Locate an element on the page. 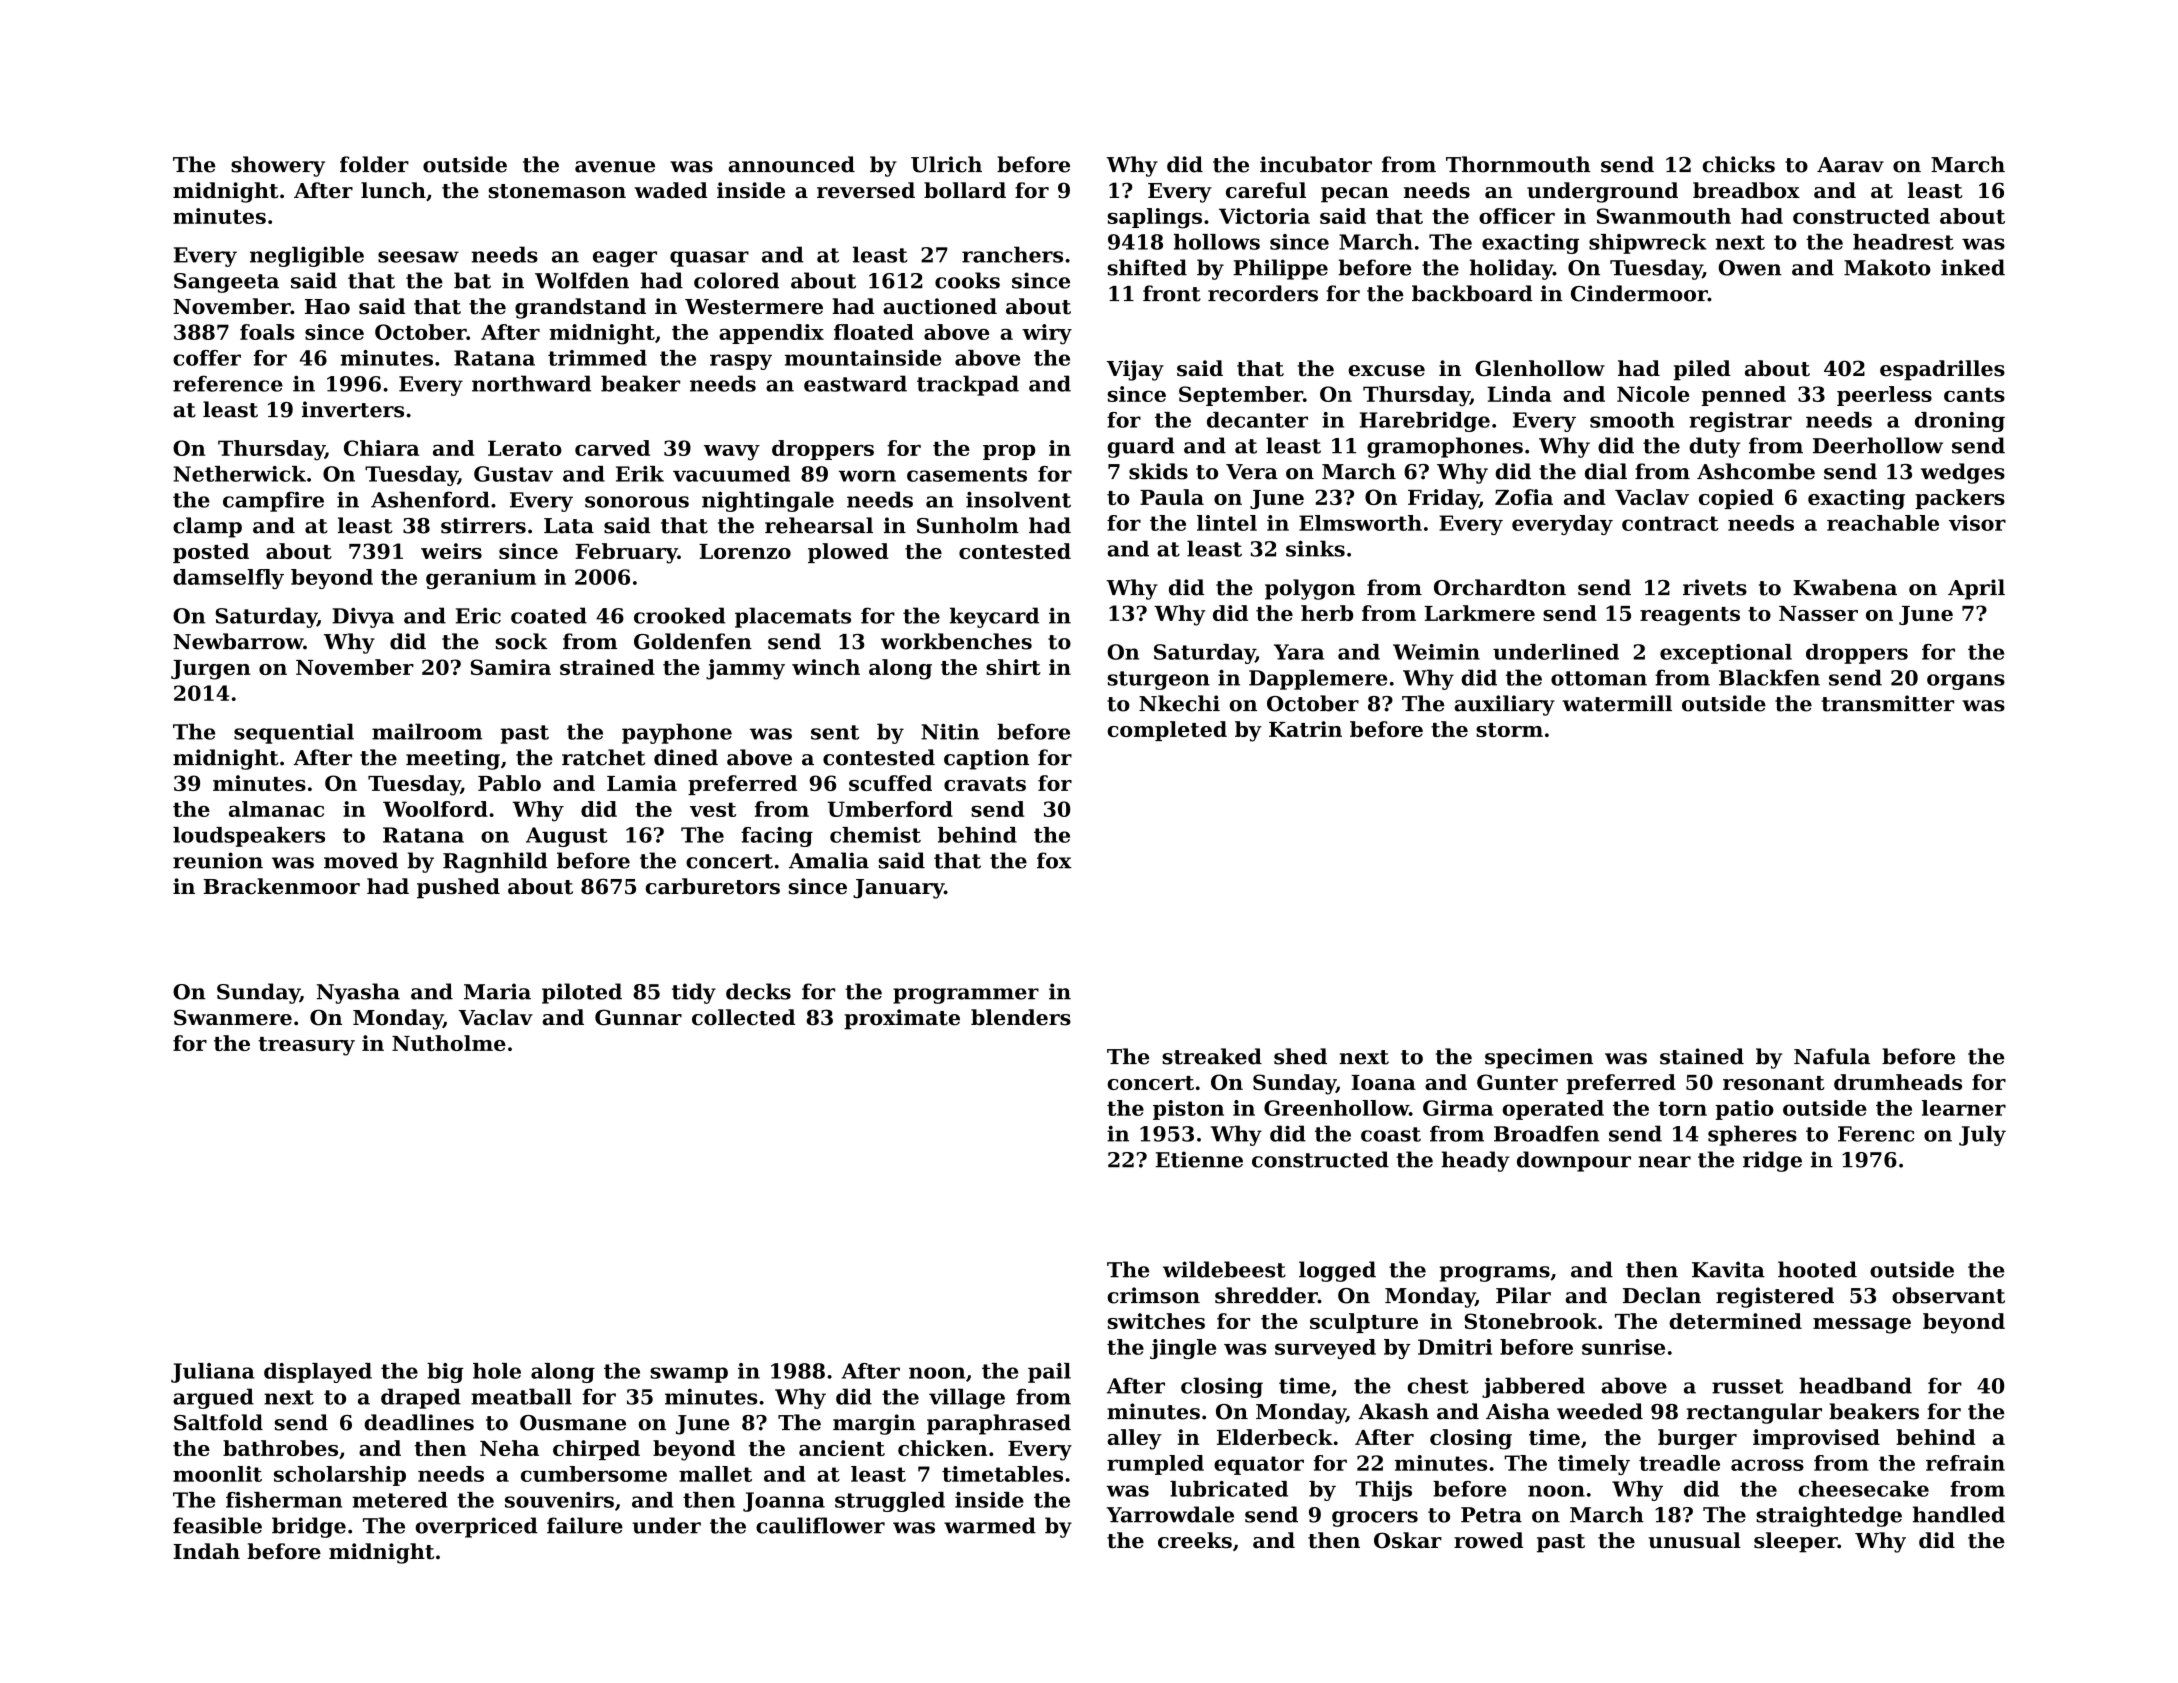  bollard is located at coordinates (965, 190).
